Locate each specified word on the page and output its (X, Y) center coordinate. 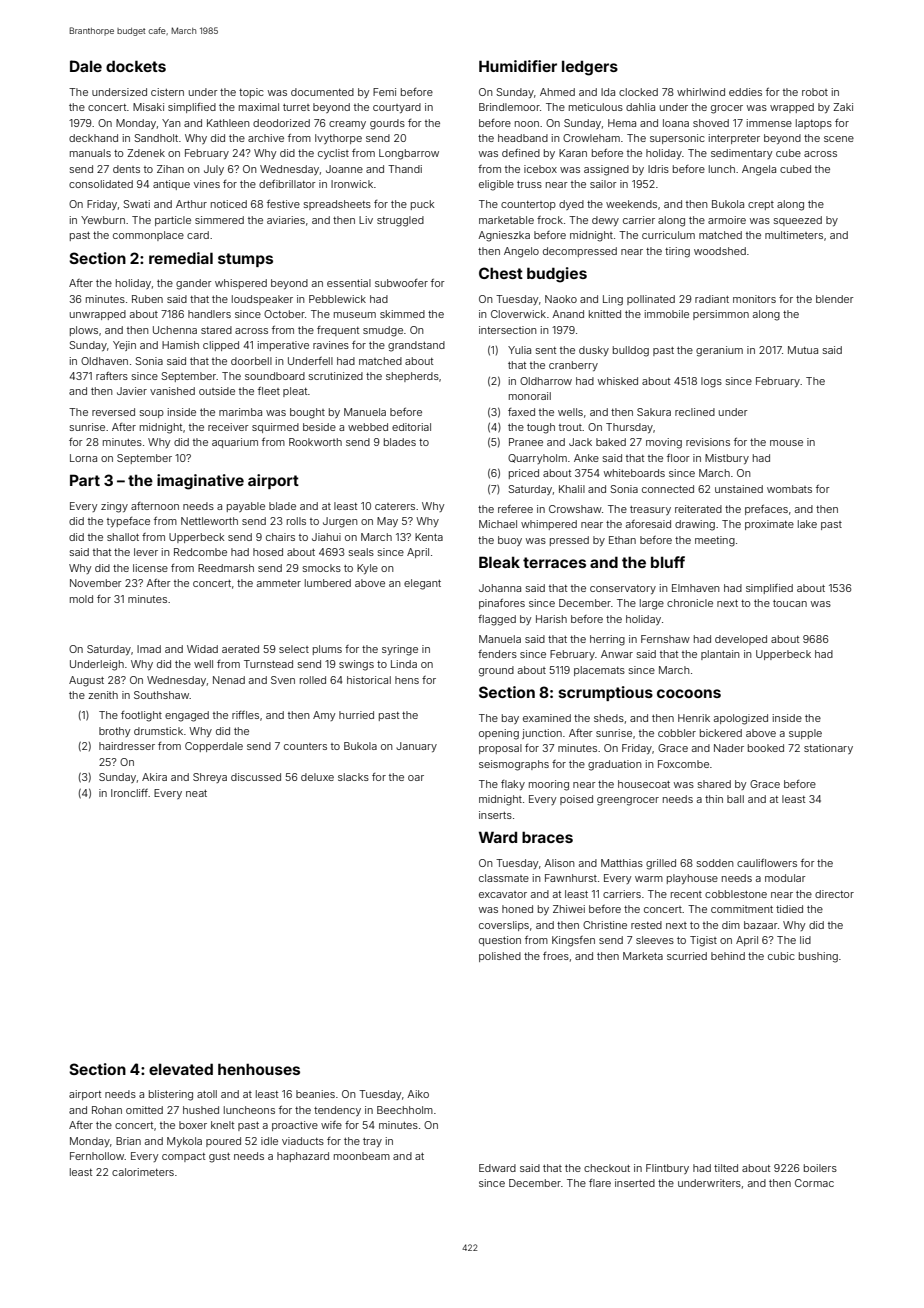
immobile (667, 314)
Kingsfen (573, 941)
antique (171, 185)
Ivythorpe (338, 139)
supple (805, 734)
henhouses (259, 1069)
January (416, 747)
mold (81, 599)
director (834, 894)
